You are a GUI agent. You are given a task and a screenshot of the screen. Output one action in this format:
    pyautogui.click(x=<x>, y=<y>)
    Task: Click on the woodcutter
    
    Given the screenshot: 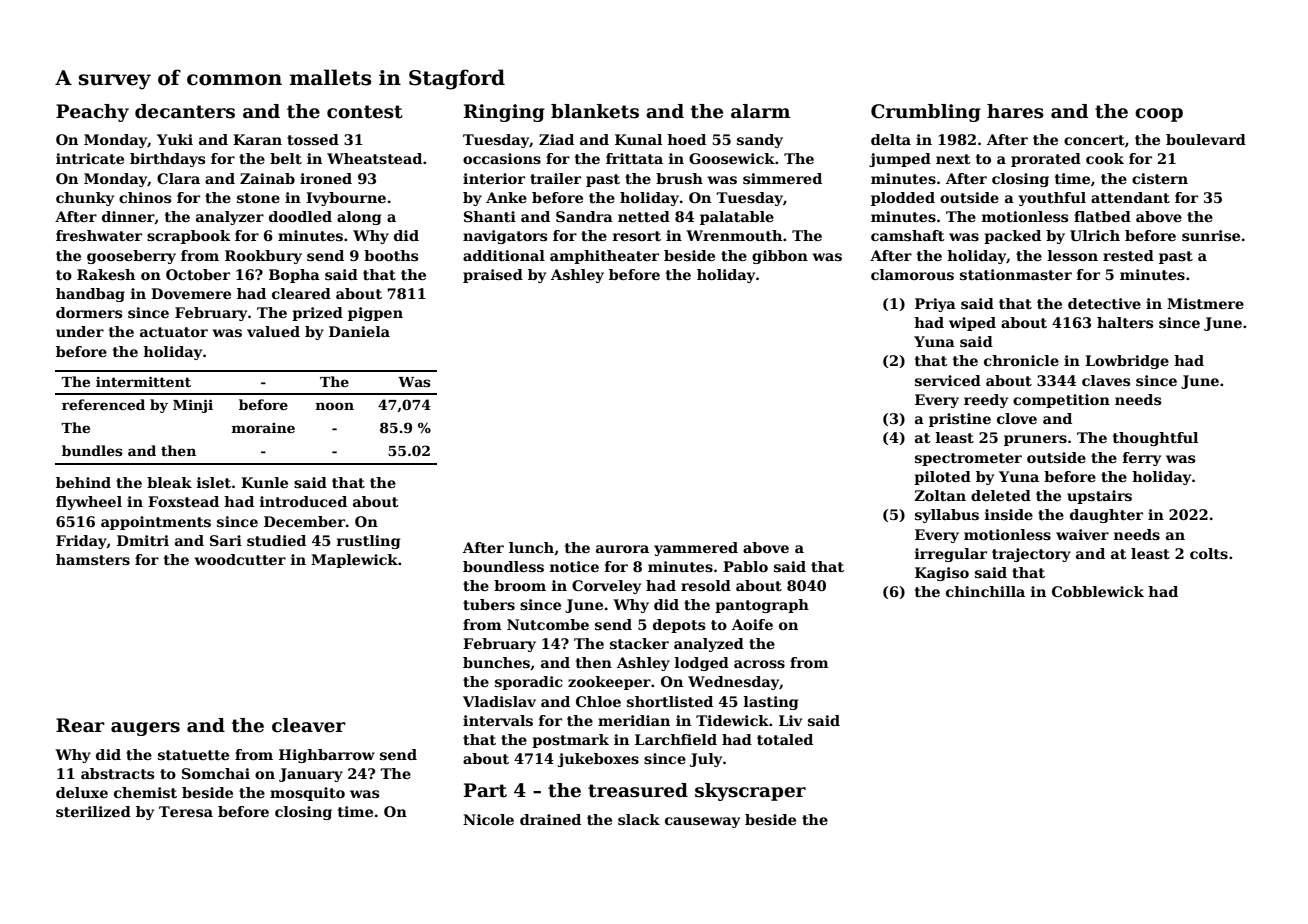 What is the action you would take?
    pyautogui.click(x=240, y=559)
